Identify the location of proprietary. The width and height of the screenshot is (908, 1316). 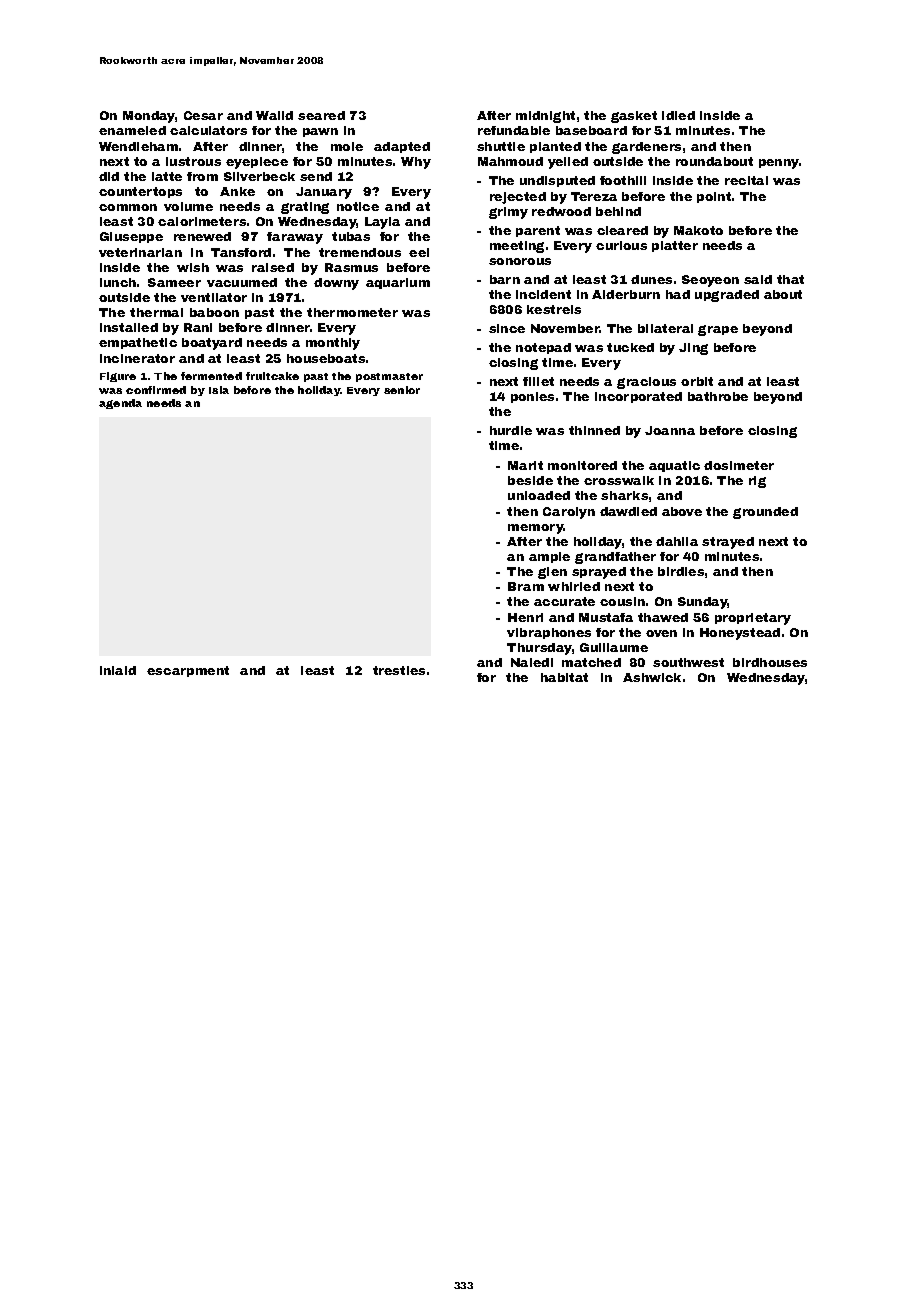
(753, 619).
